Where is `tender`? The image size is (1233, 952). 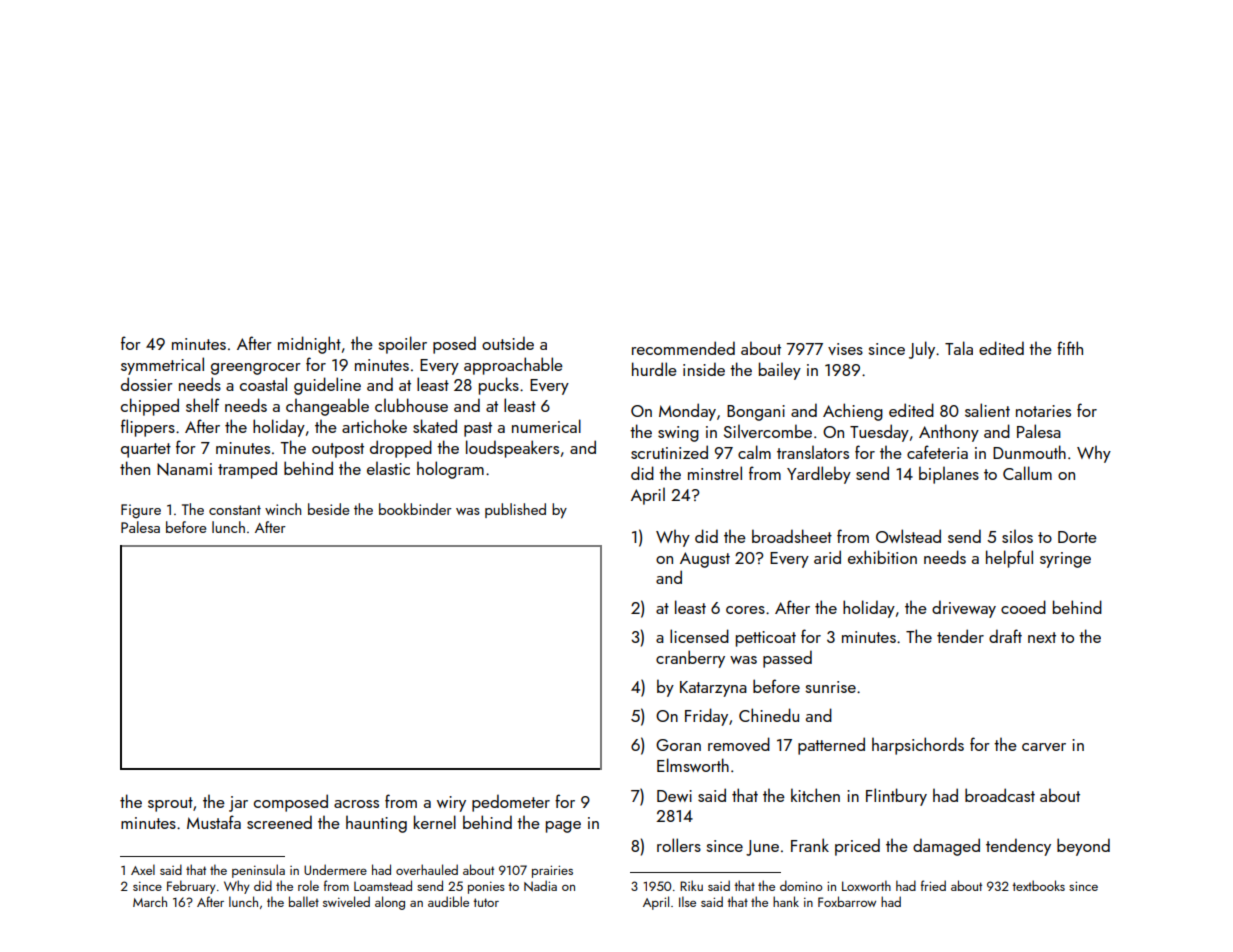
tender is located at coordinates (960, 636).
